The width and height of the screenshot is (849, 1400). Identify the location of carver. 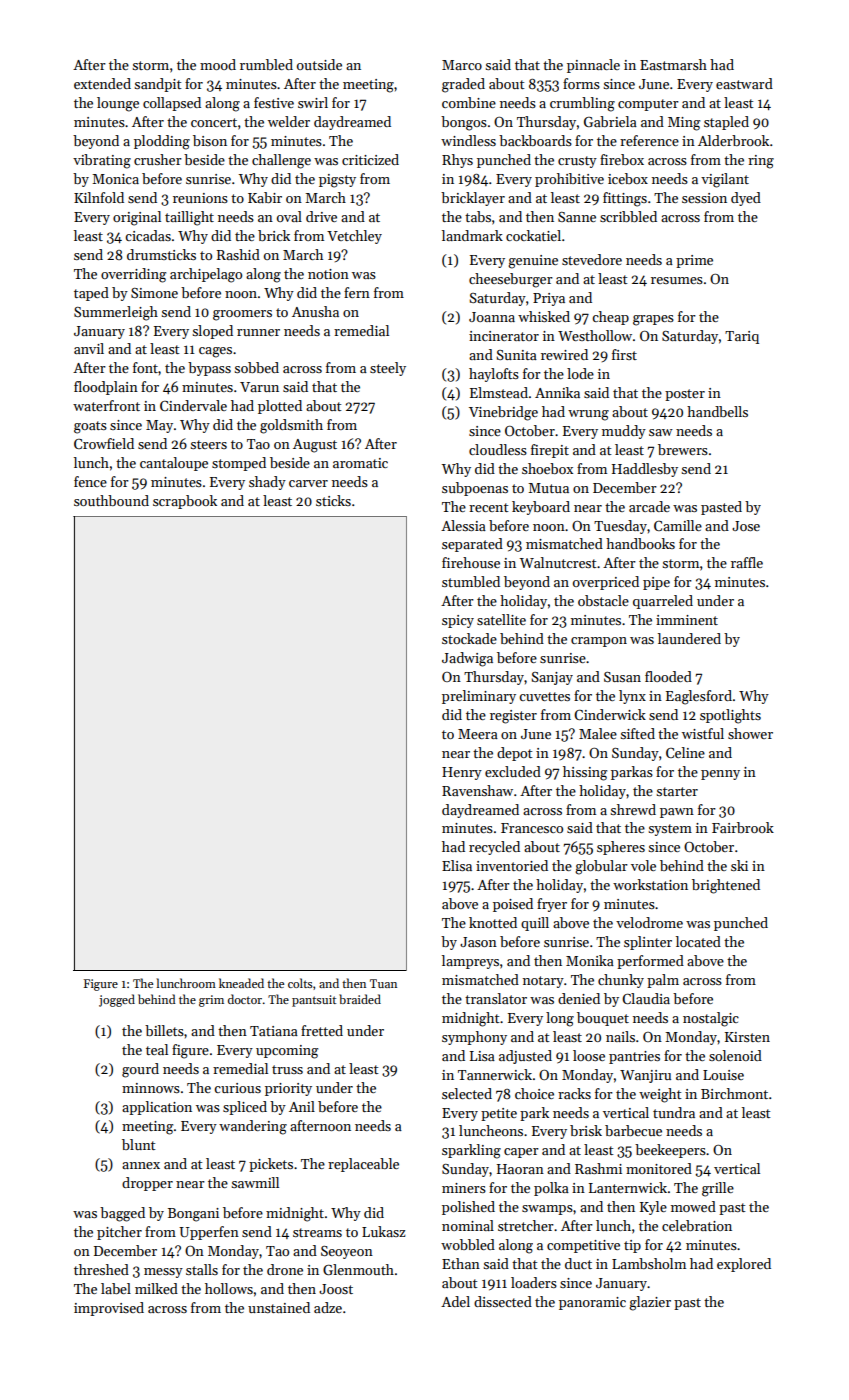
(308, 483).
